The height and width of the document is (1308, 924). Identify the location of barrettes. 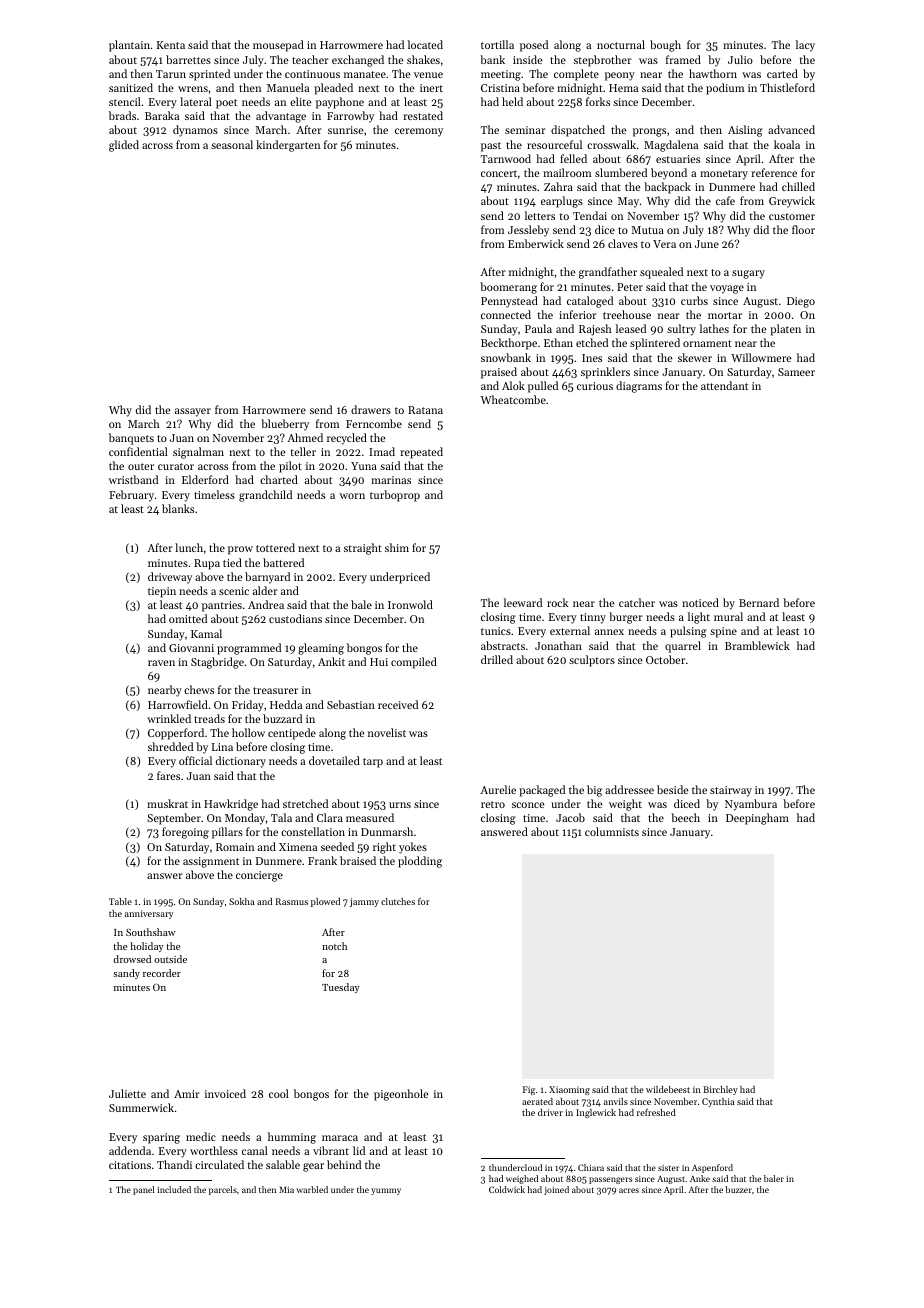
(188, 59).
